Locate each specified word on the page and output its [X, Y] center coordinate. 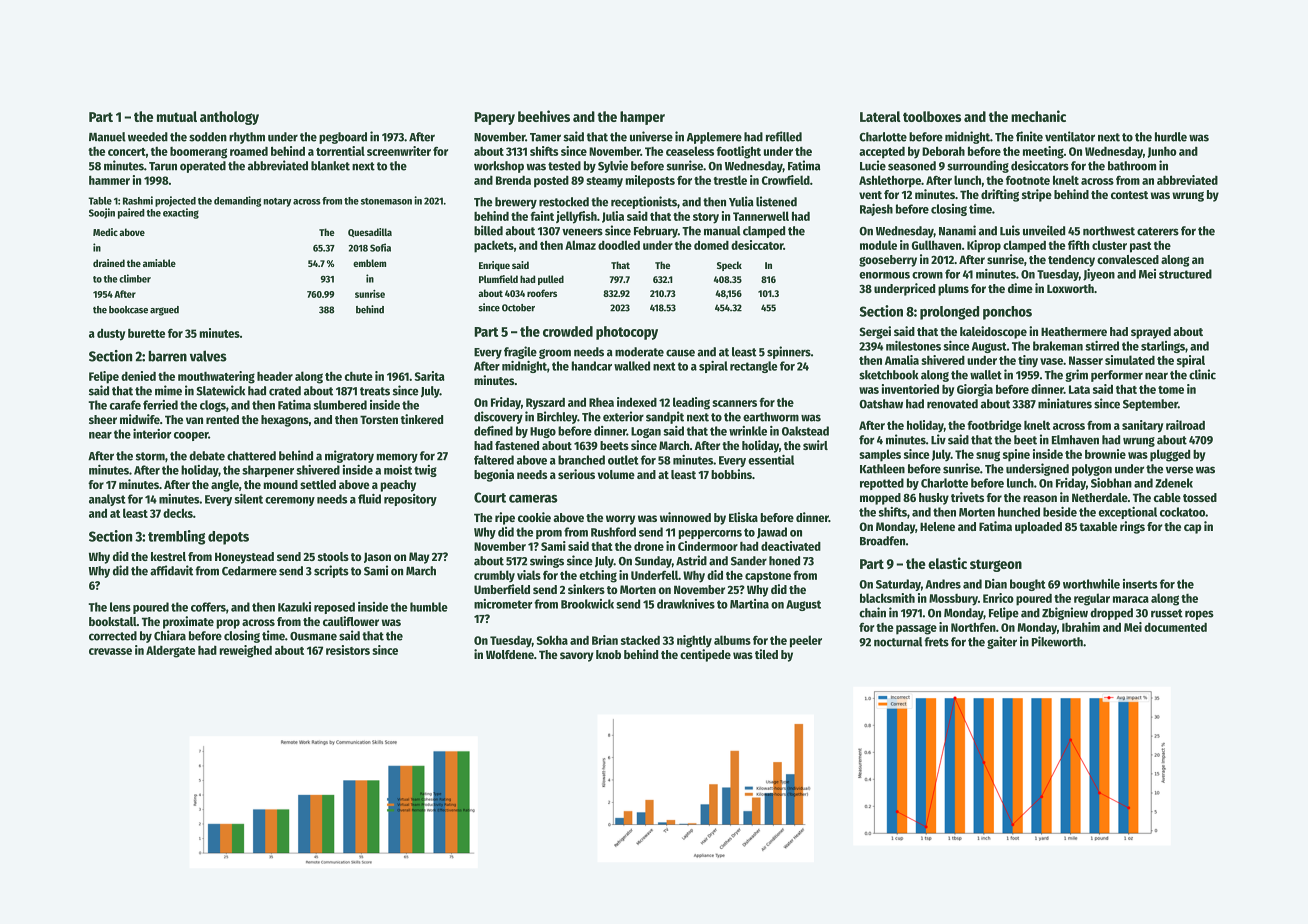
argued [164, 311]
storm [150, 456]
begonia [494, 475]
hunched [1019, 512]
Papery [494, 118]
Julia [613, 217]
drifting [1000, 195]
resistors [348, 650]
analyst [107, 500]
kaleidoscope [993, 332]
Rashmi [138, 200]
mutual [177, 116]
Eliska [743, 517]
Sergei [875, 332]
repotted [882, 484]
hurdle [1171, 137]
